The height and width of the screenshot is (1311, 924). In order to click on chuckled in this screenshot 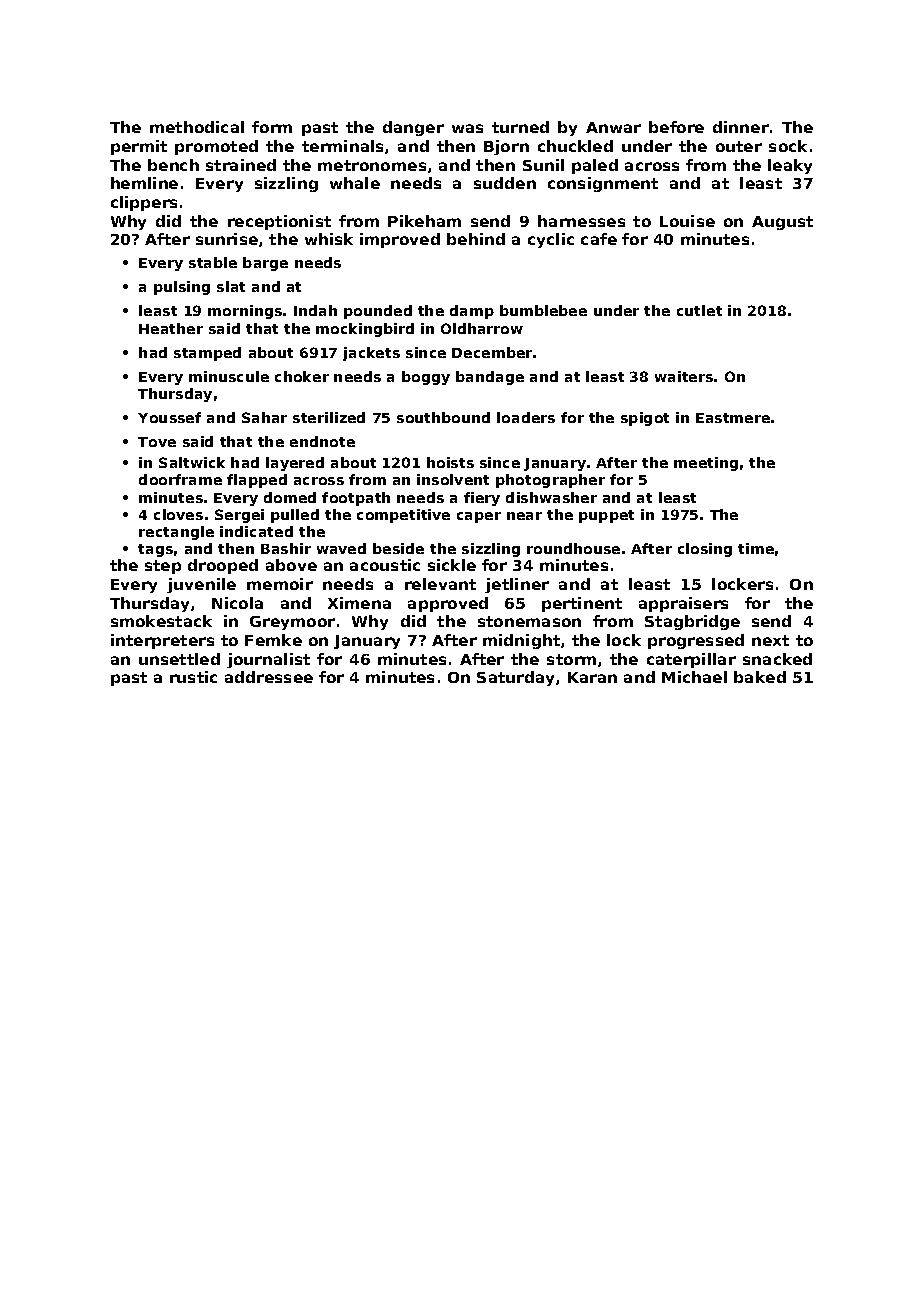, I will do `click(575, 146)`.
